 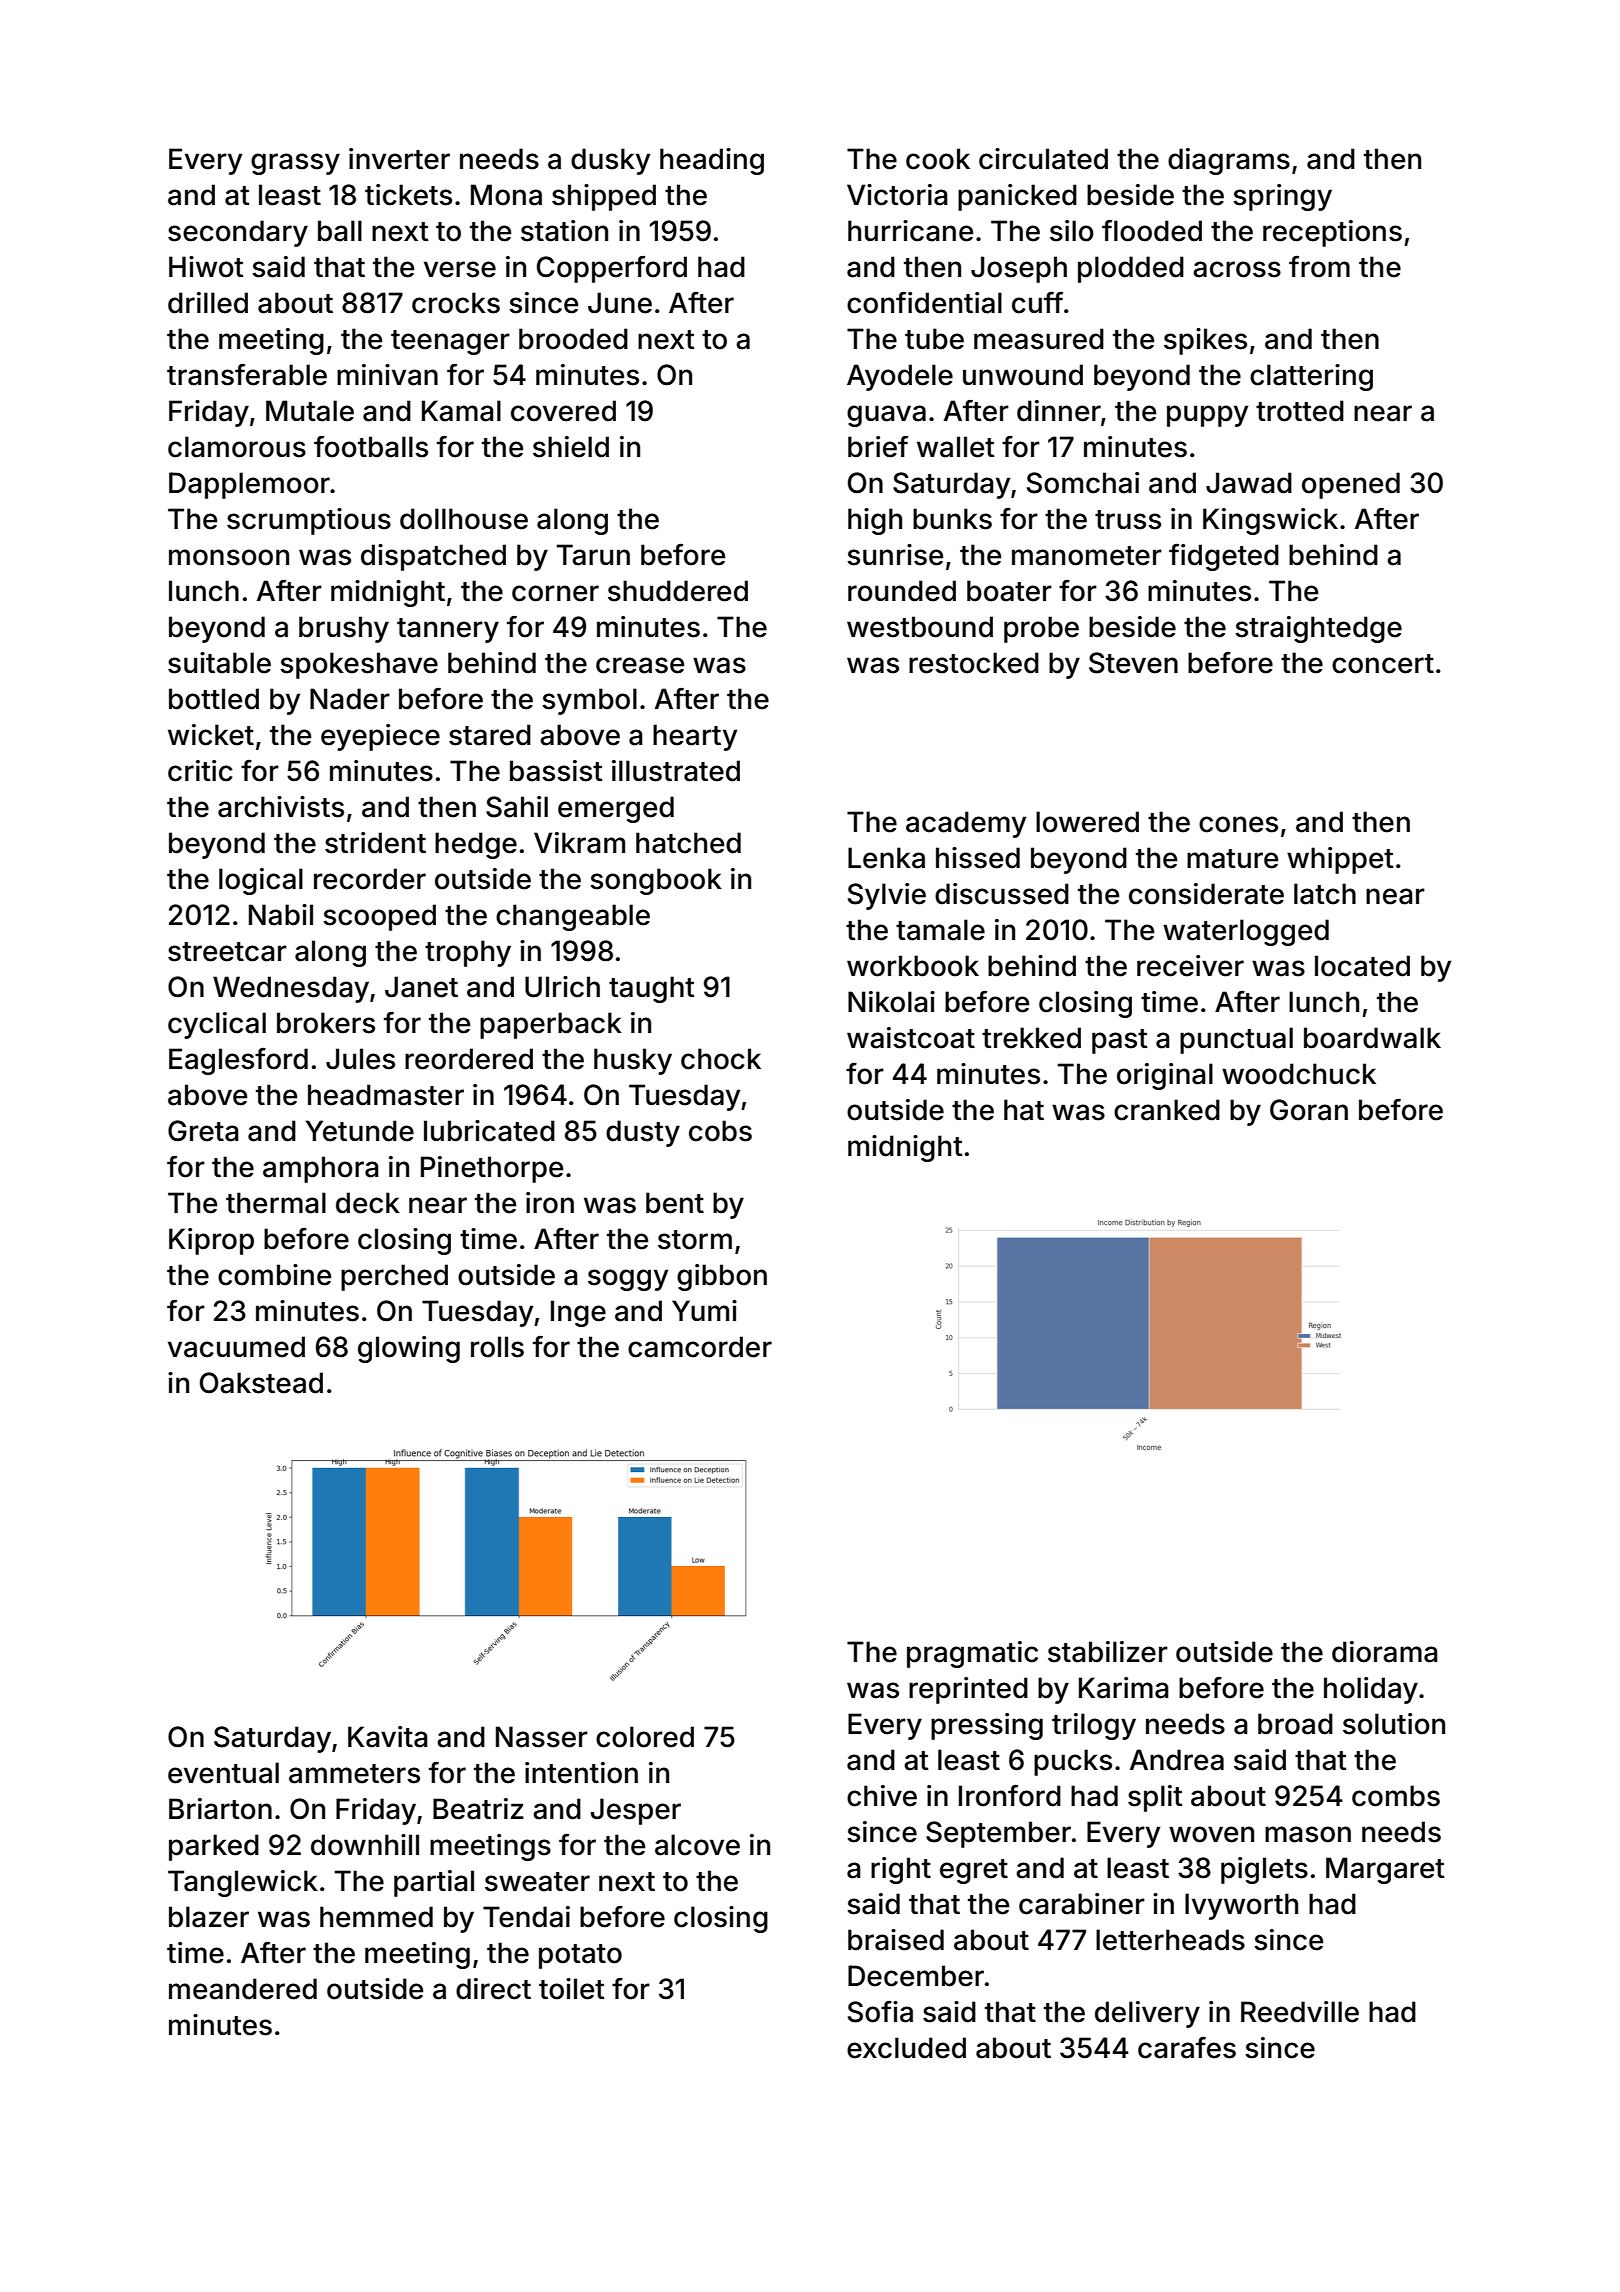 I want to click on boardwalk, so click(x=1372, y=1038).
